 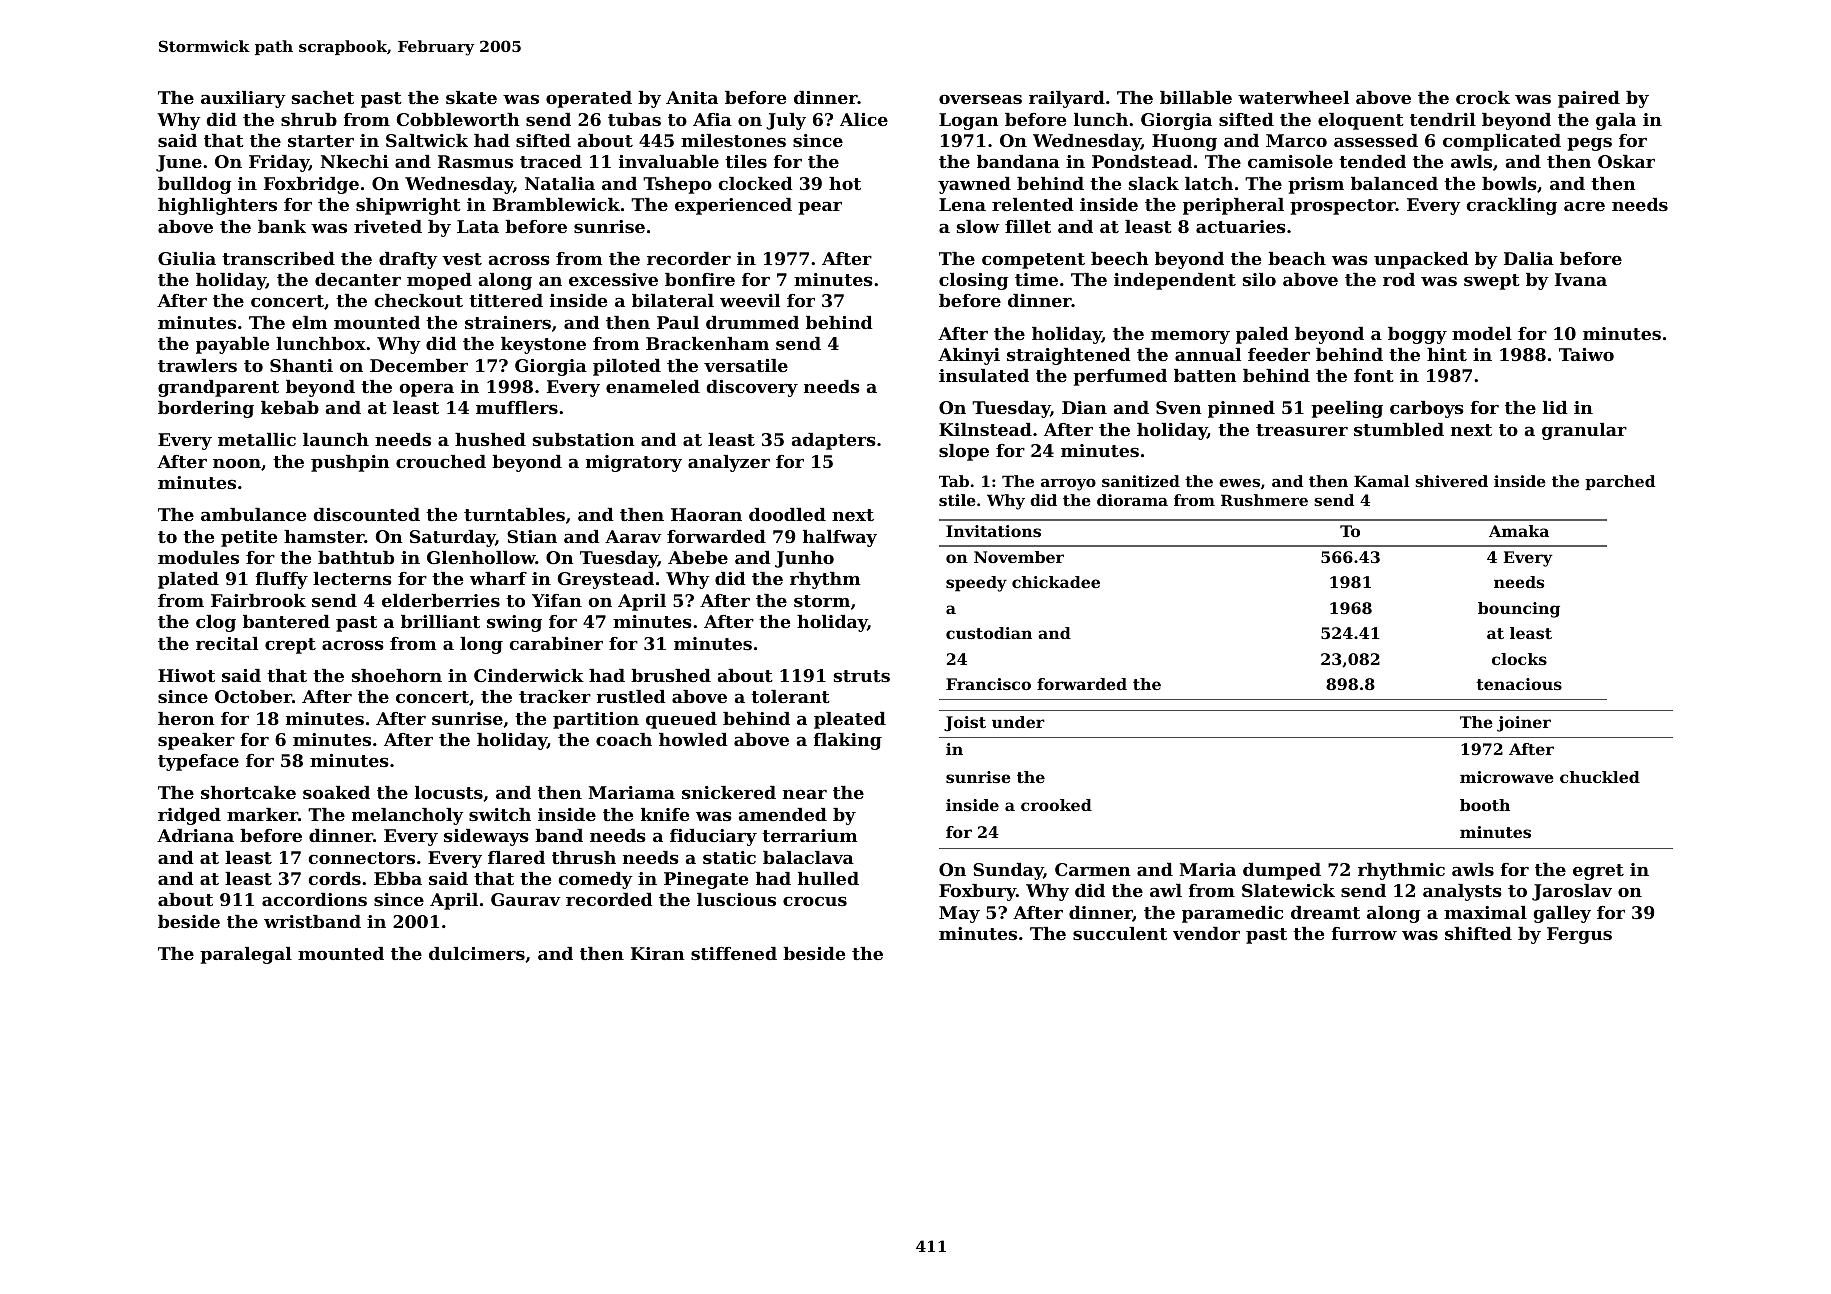 I want to click on strainers, so click(x=508, y=322).
